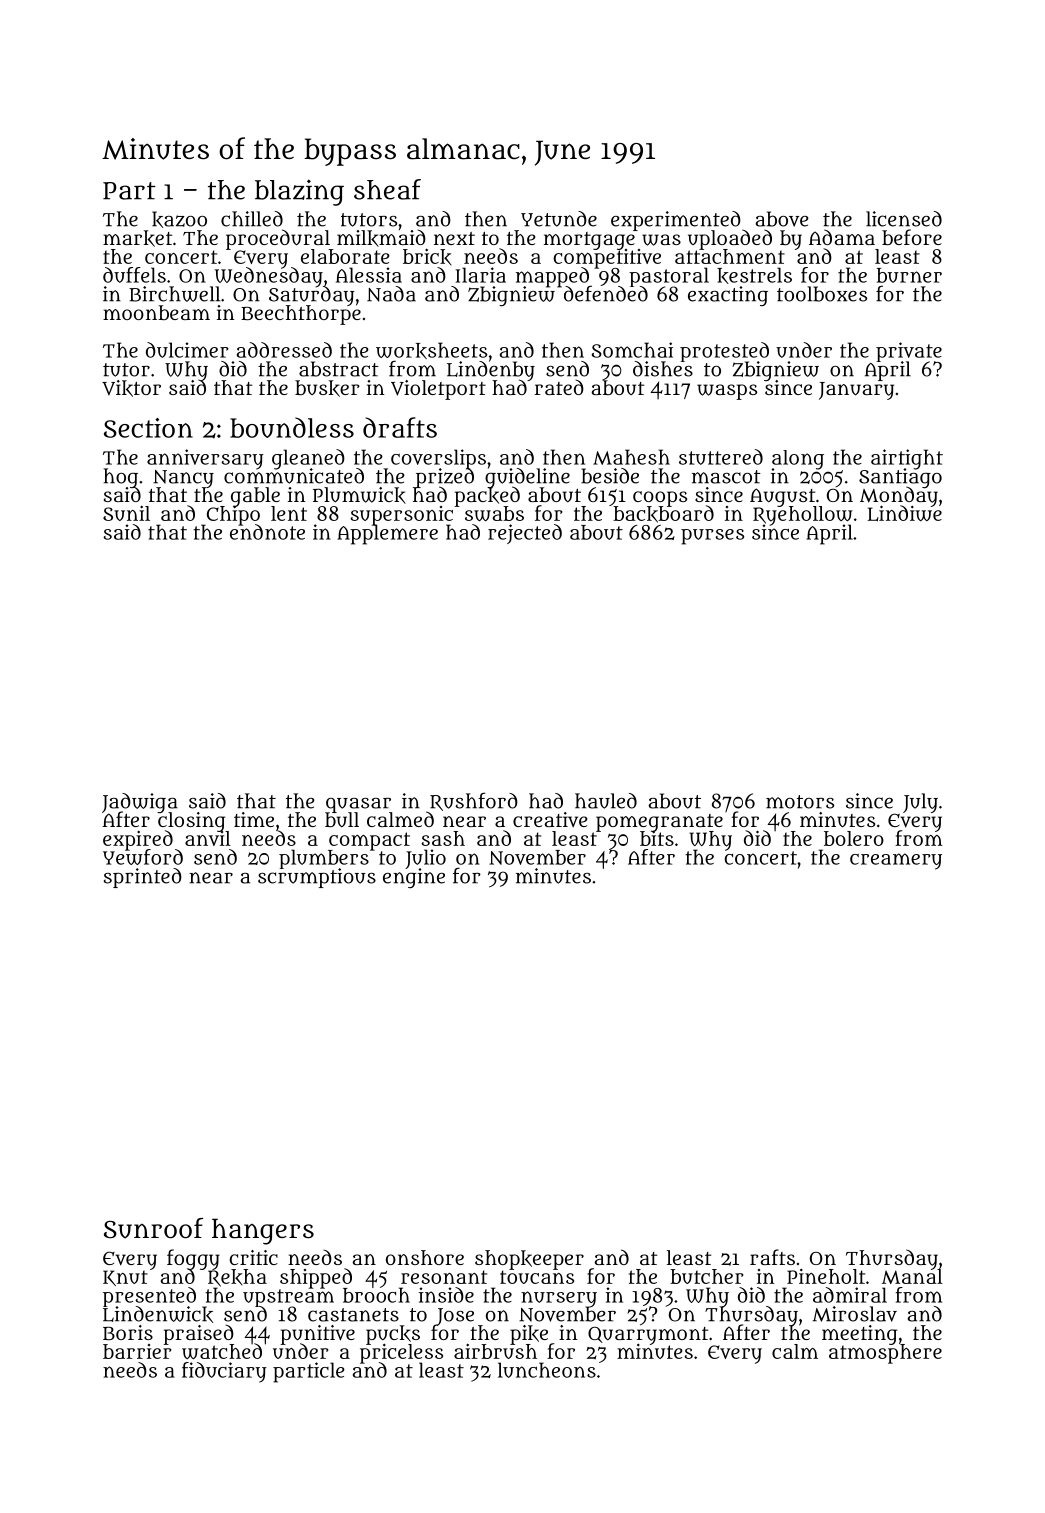 The height and width of the screenshot is (1513, 1045). I want to click on creamery, so click(896, 861).
